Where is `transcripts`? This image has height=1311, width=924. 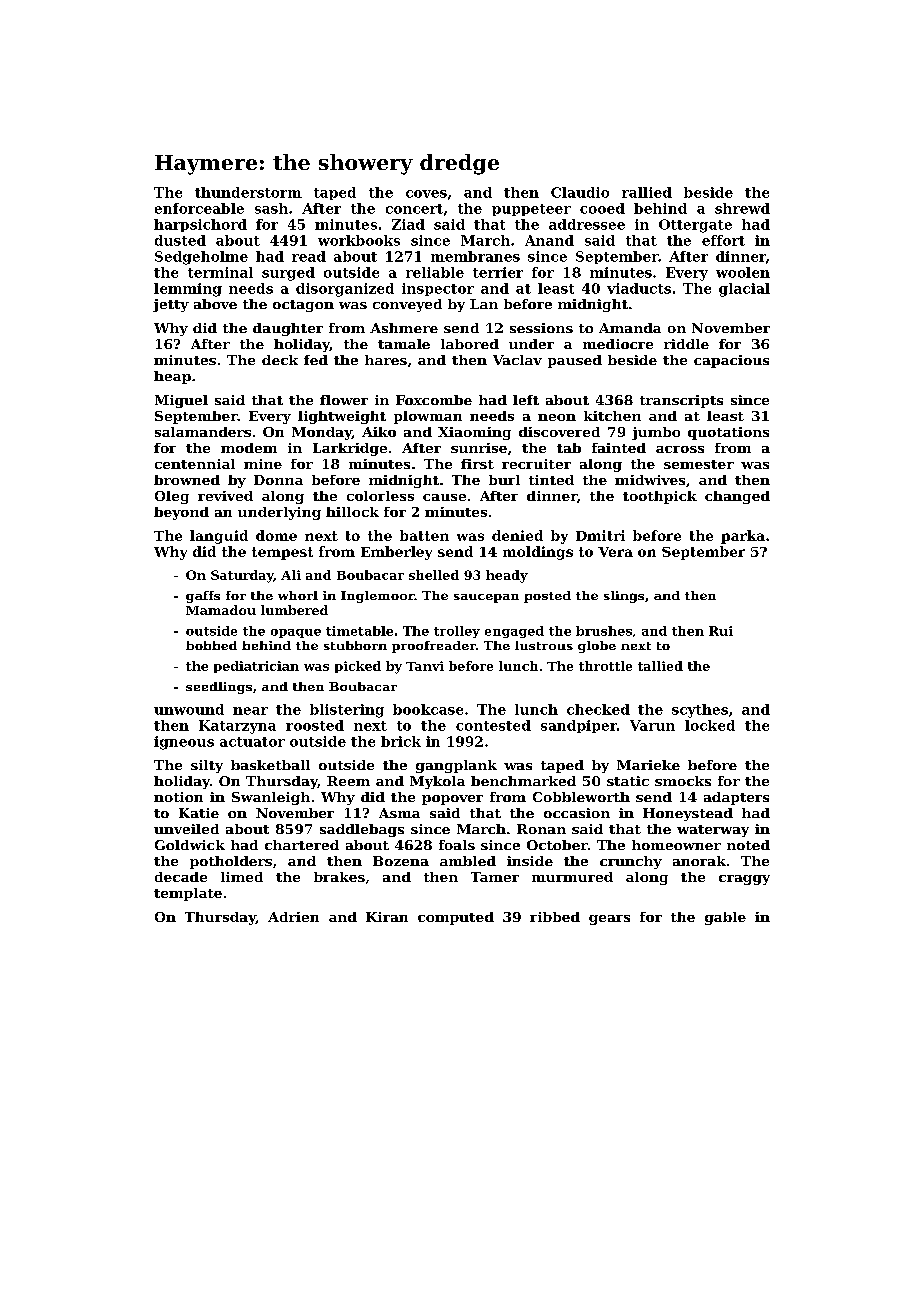
transcripts is located at coordinates (681, 401).
